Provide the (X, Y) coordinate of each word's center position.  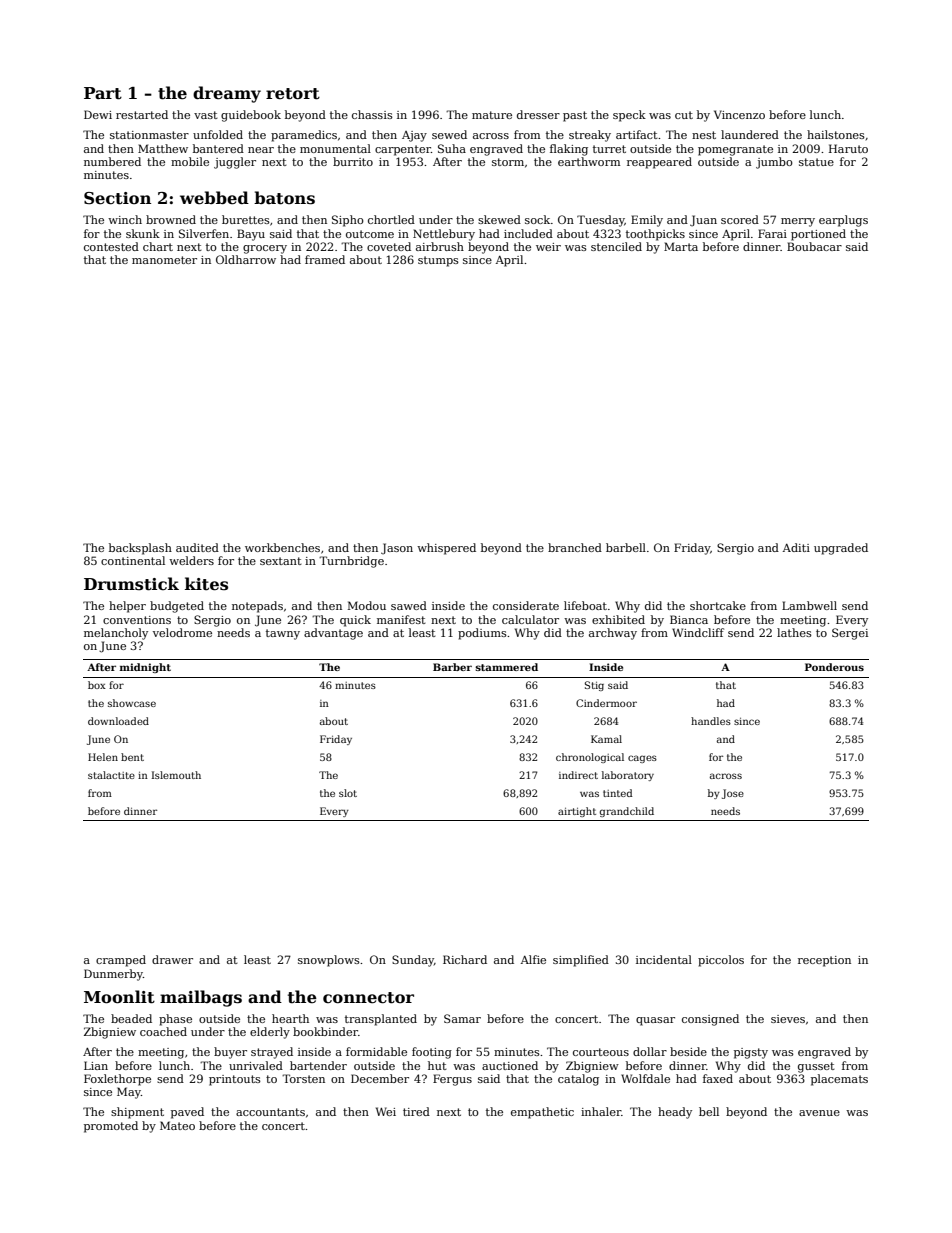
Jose (733, 794)
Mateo (177, 1125)
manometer (164, 260)
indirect (578, 775)
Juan (703, 221)
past (575, 116)
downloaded (118, 721)
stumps (438, 261)
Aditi (796, 547)
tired (416, 1111)
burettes (246, 219)
